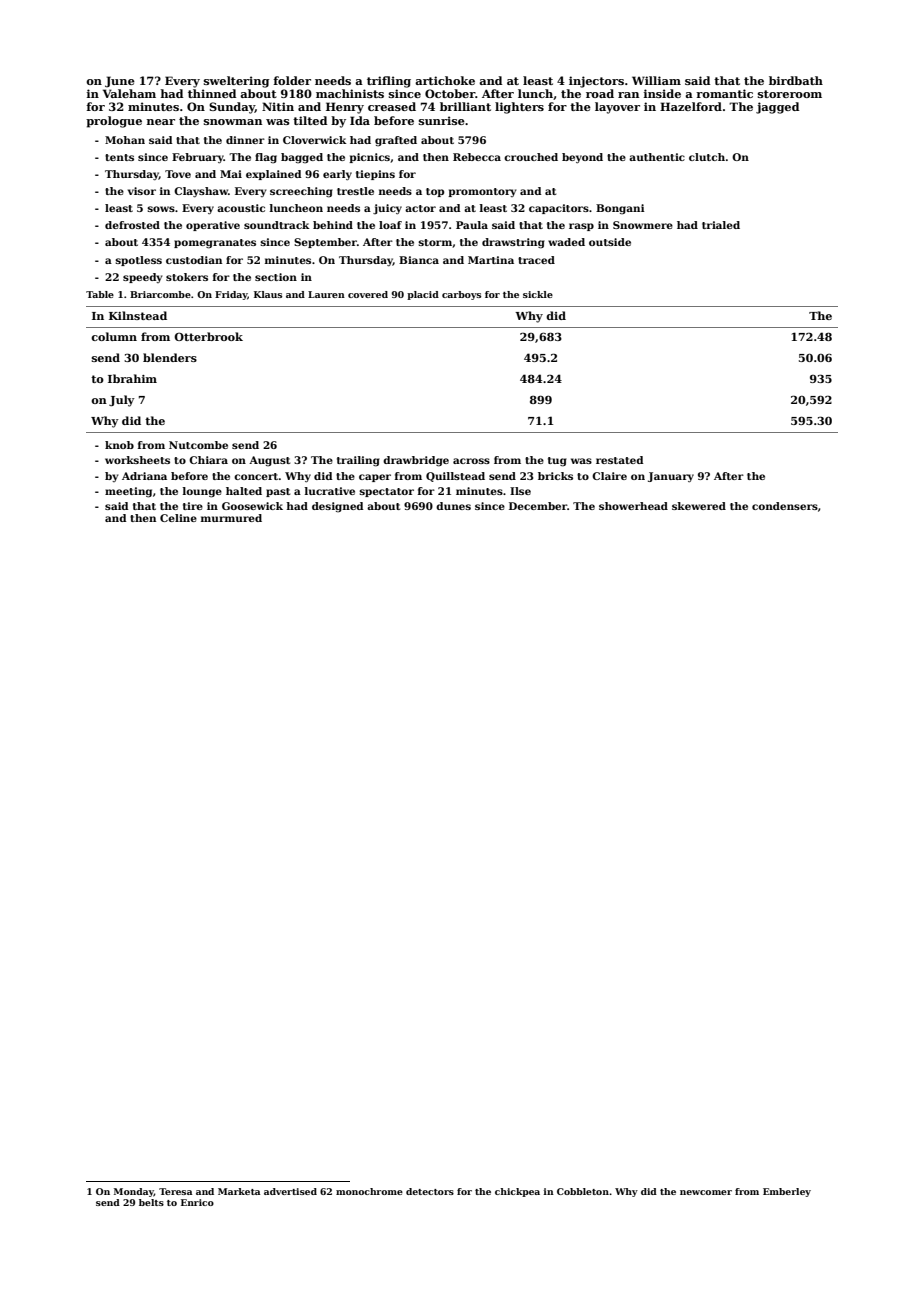 This screenshot has height=1308, width=924. What do you see at coordinates (706, 1192) in the screenshot?
I see `newcomer` at bounding box center [706, 1192].
